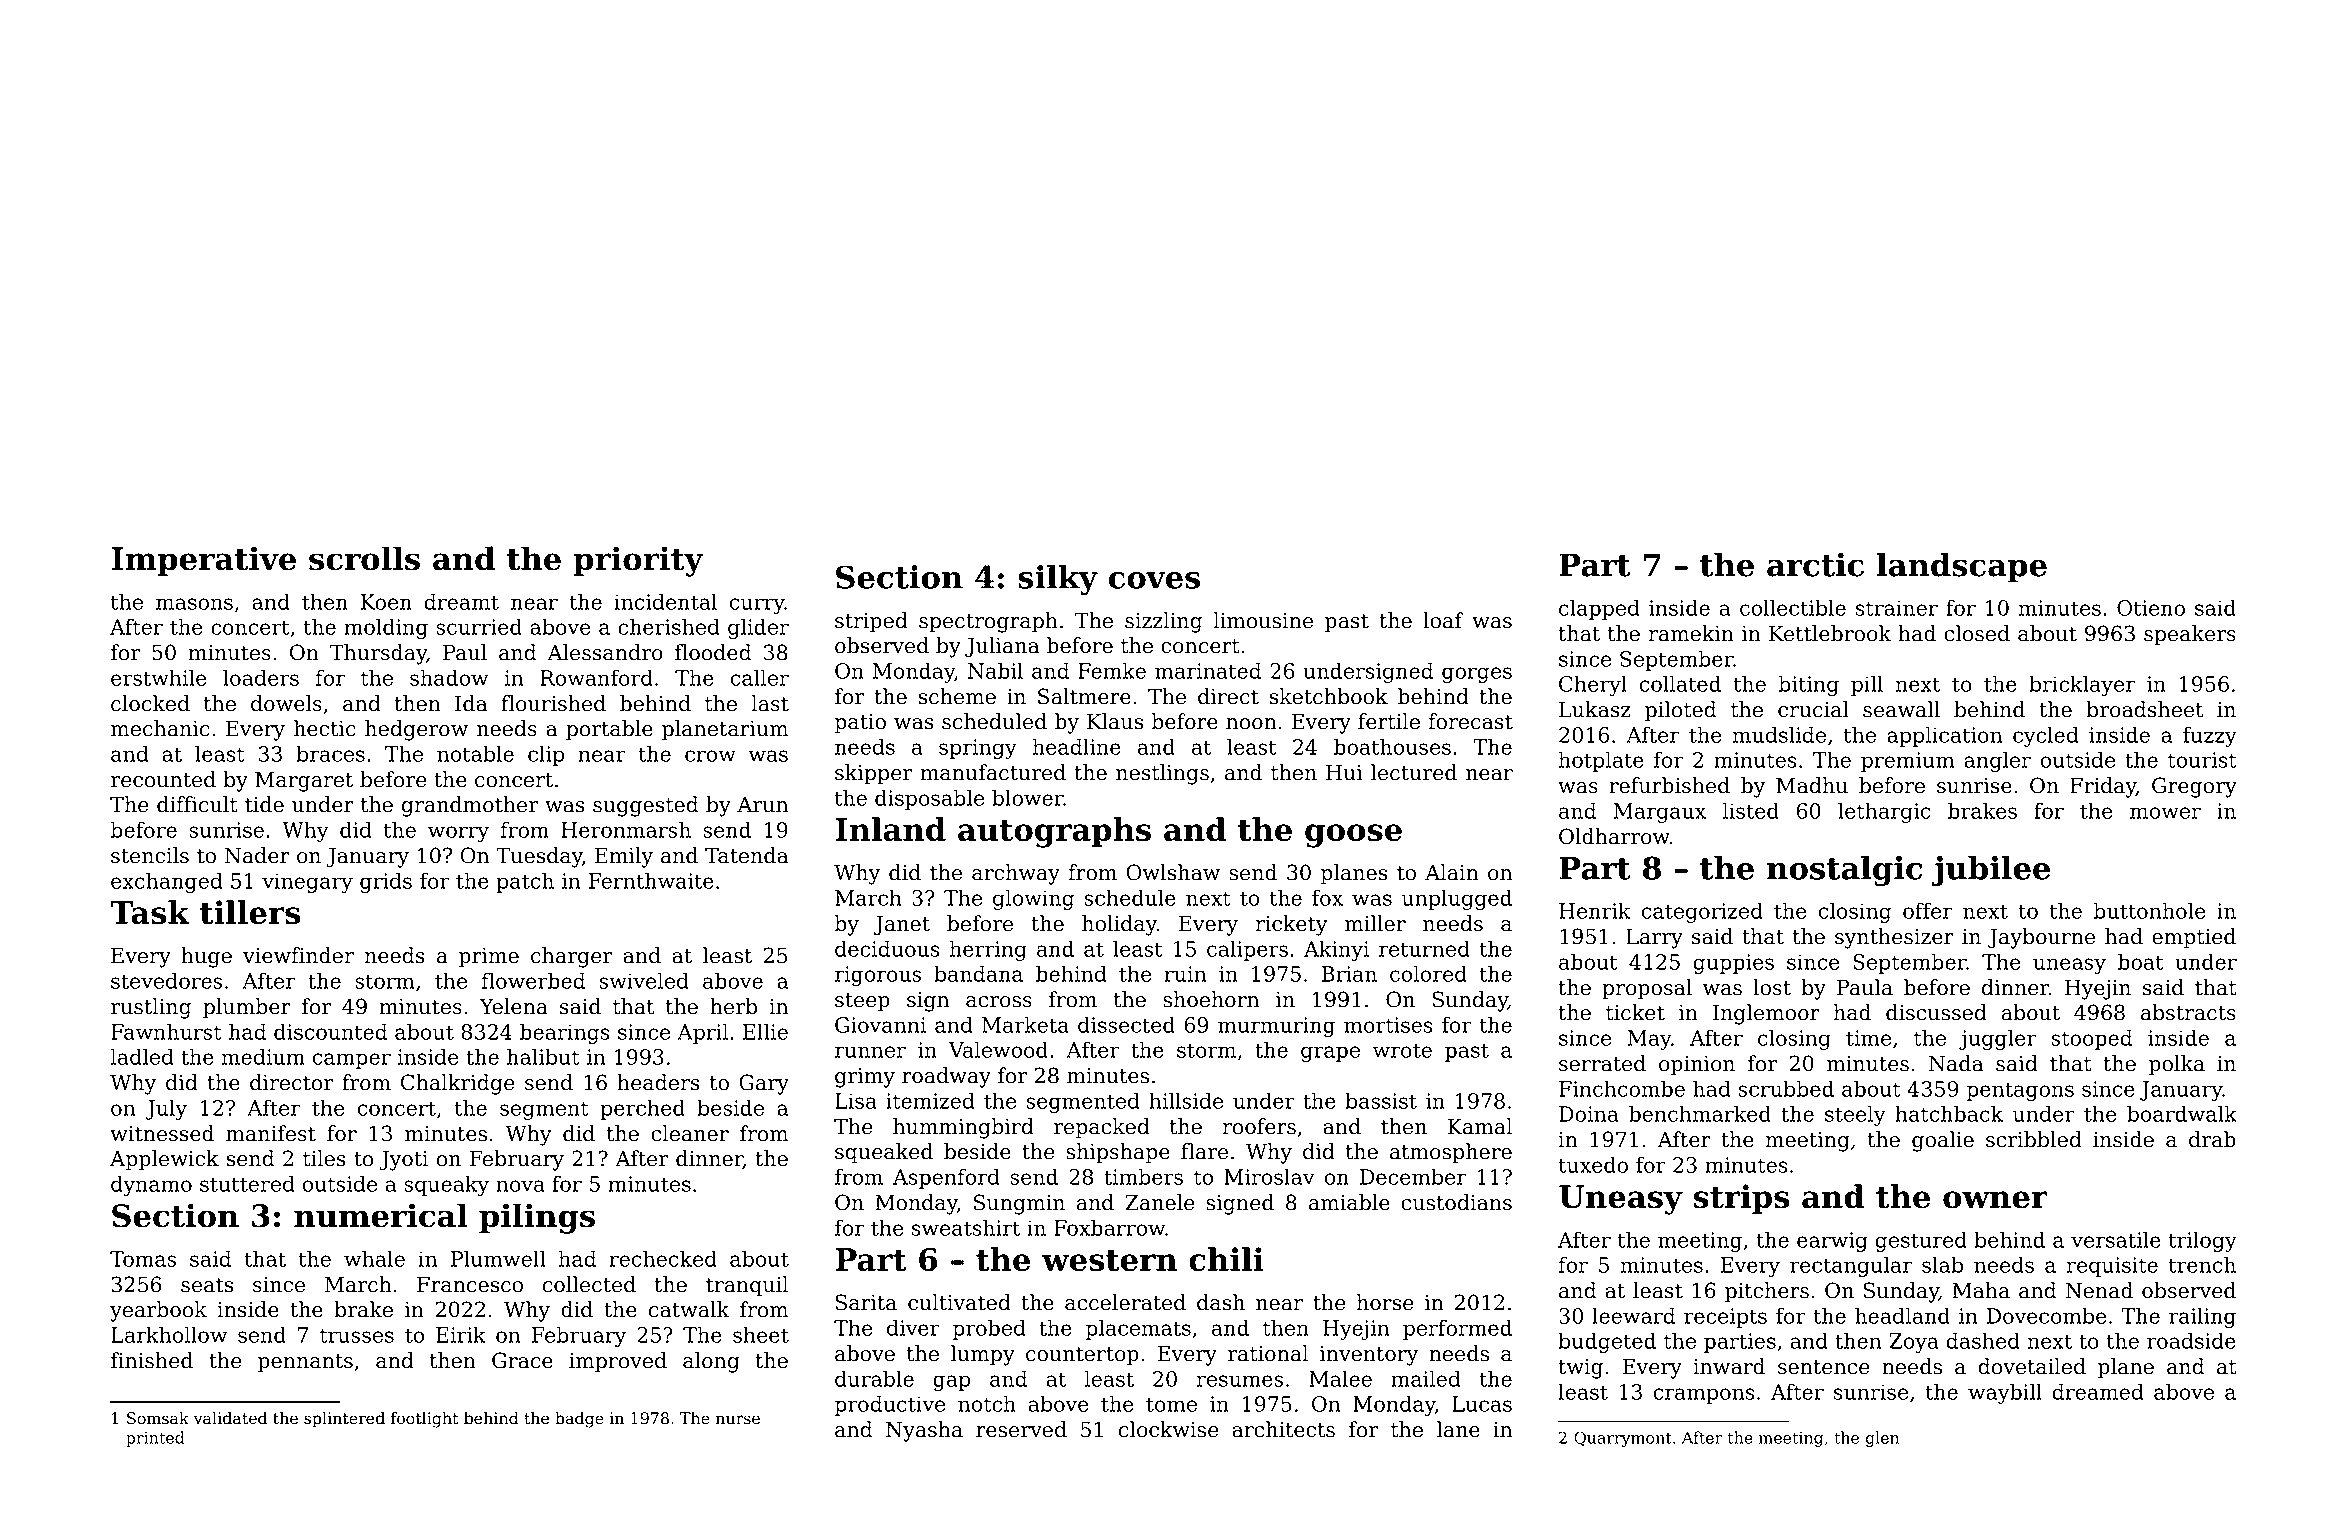 The height and width of the page is (1519, 2347). Describe the element at coordinates (203, 561) in the page. I see `Imperative` at that location.
